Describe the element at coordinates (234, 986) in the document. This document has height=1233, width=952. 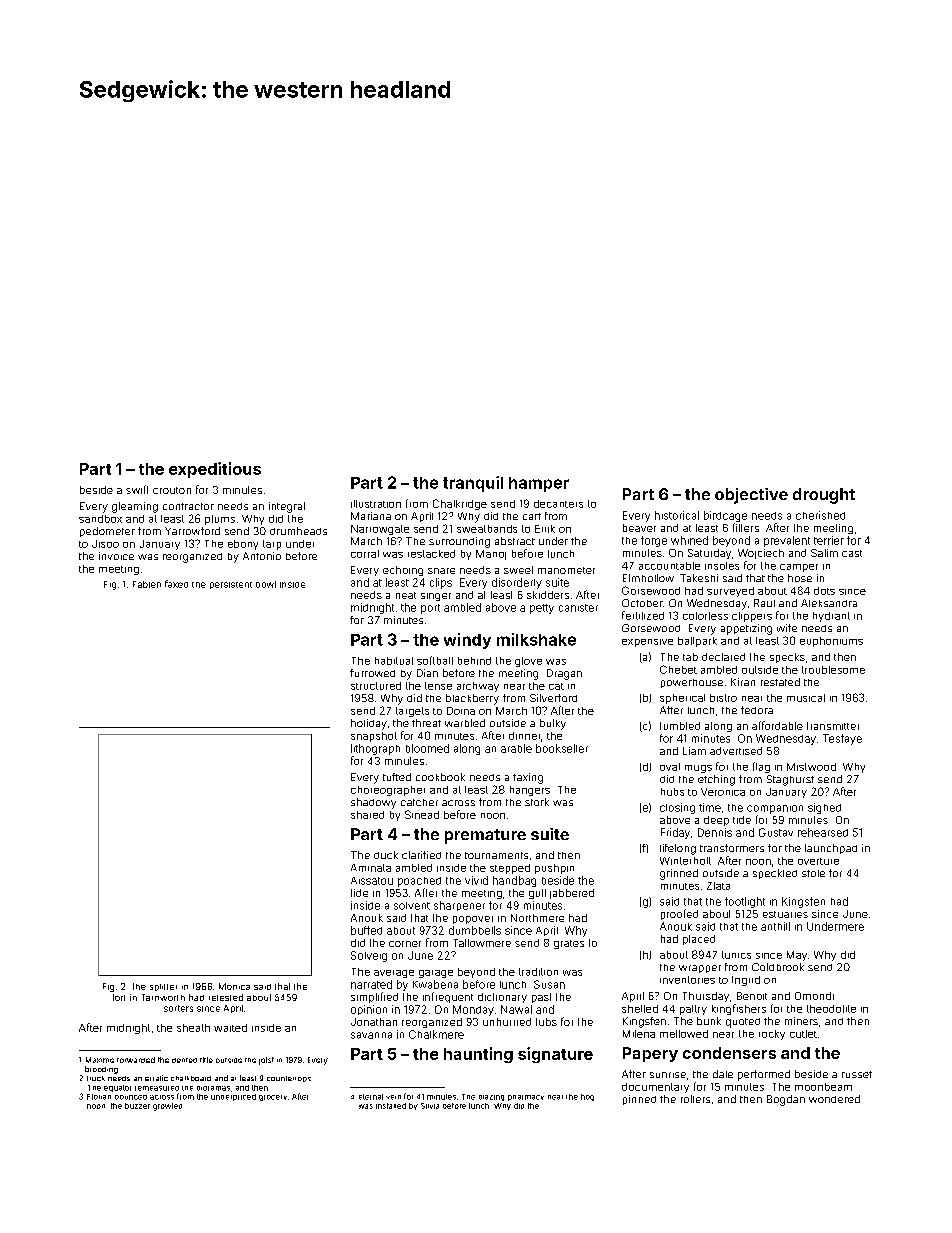
I see `Monica` at that location.
